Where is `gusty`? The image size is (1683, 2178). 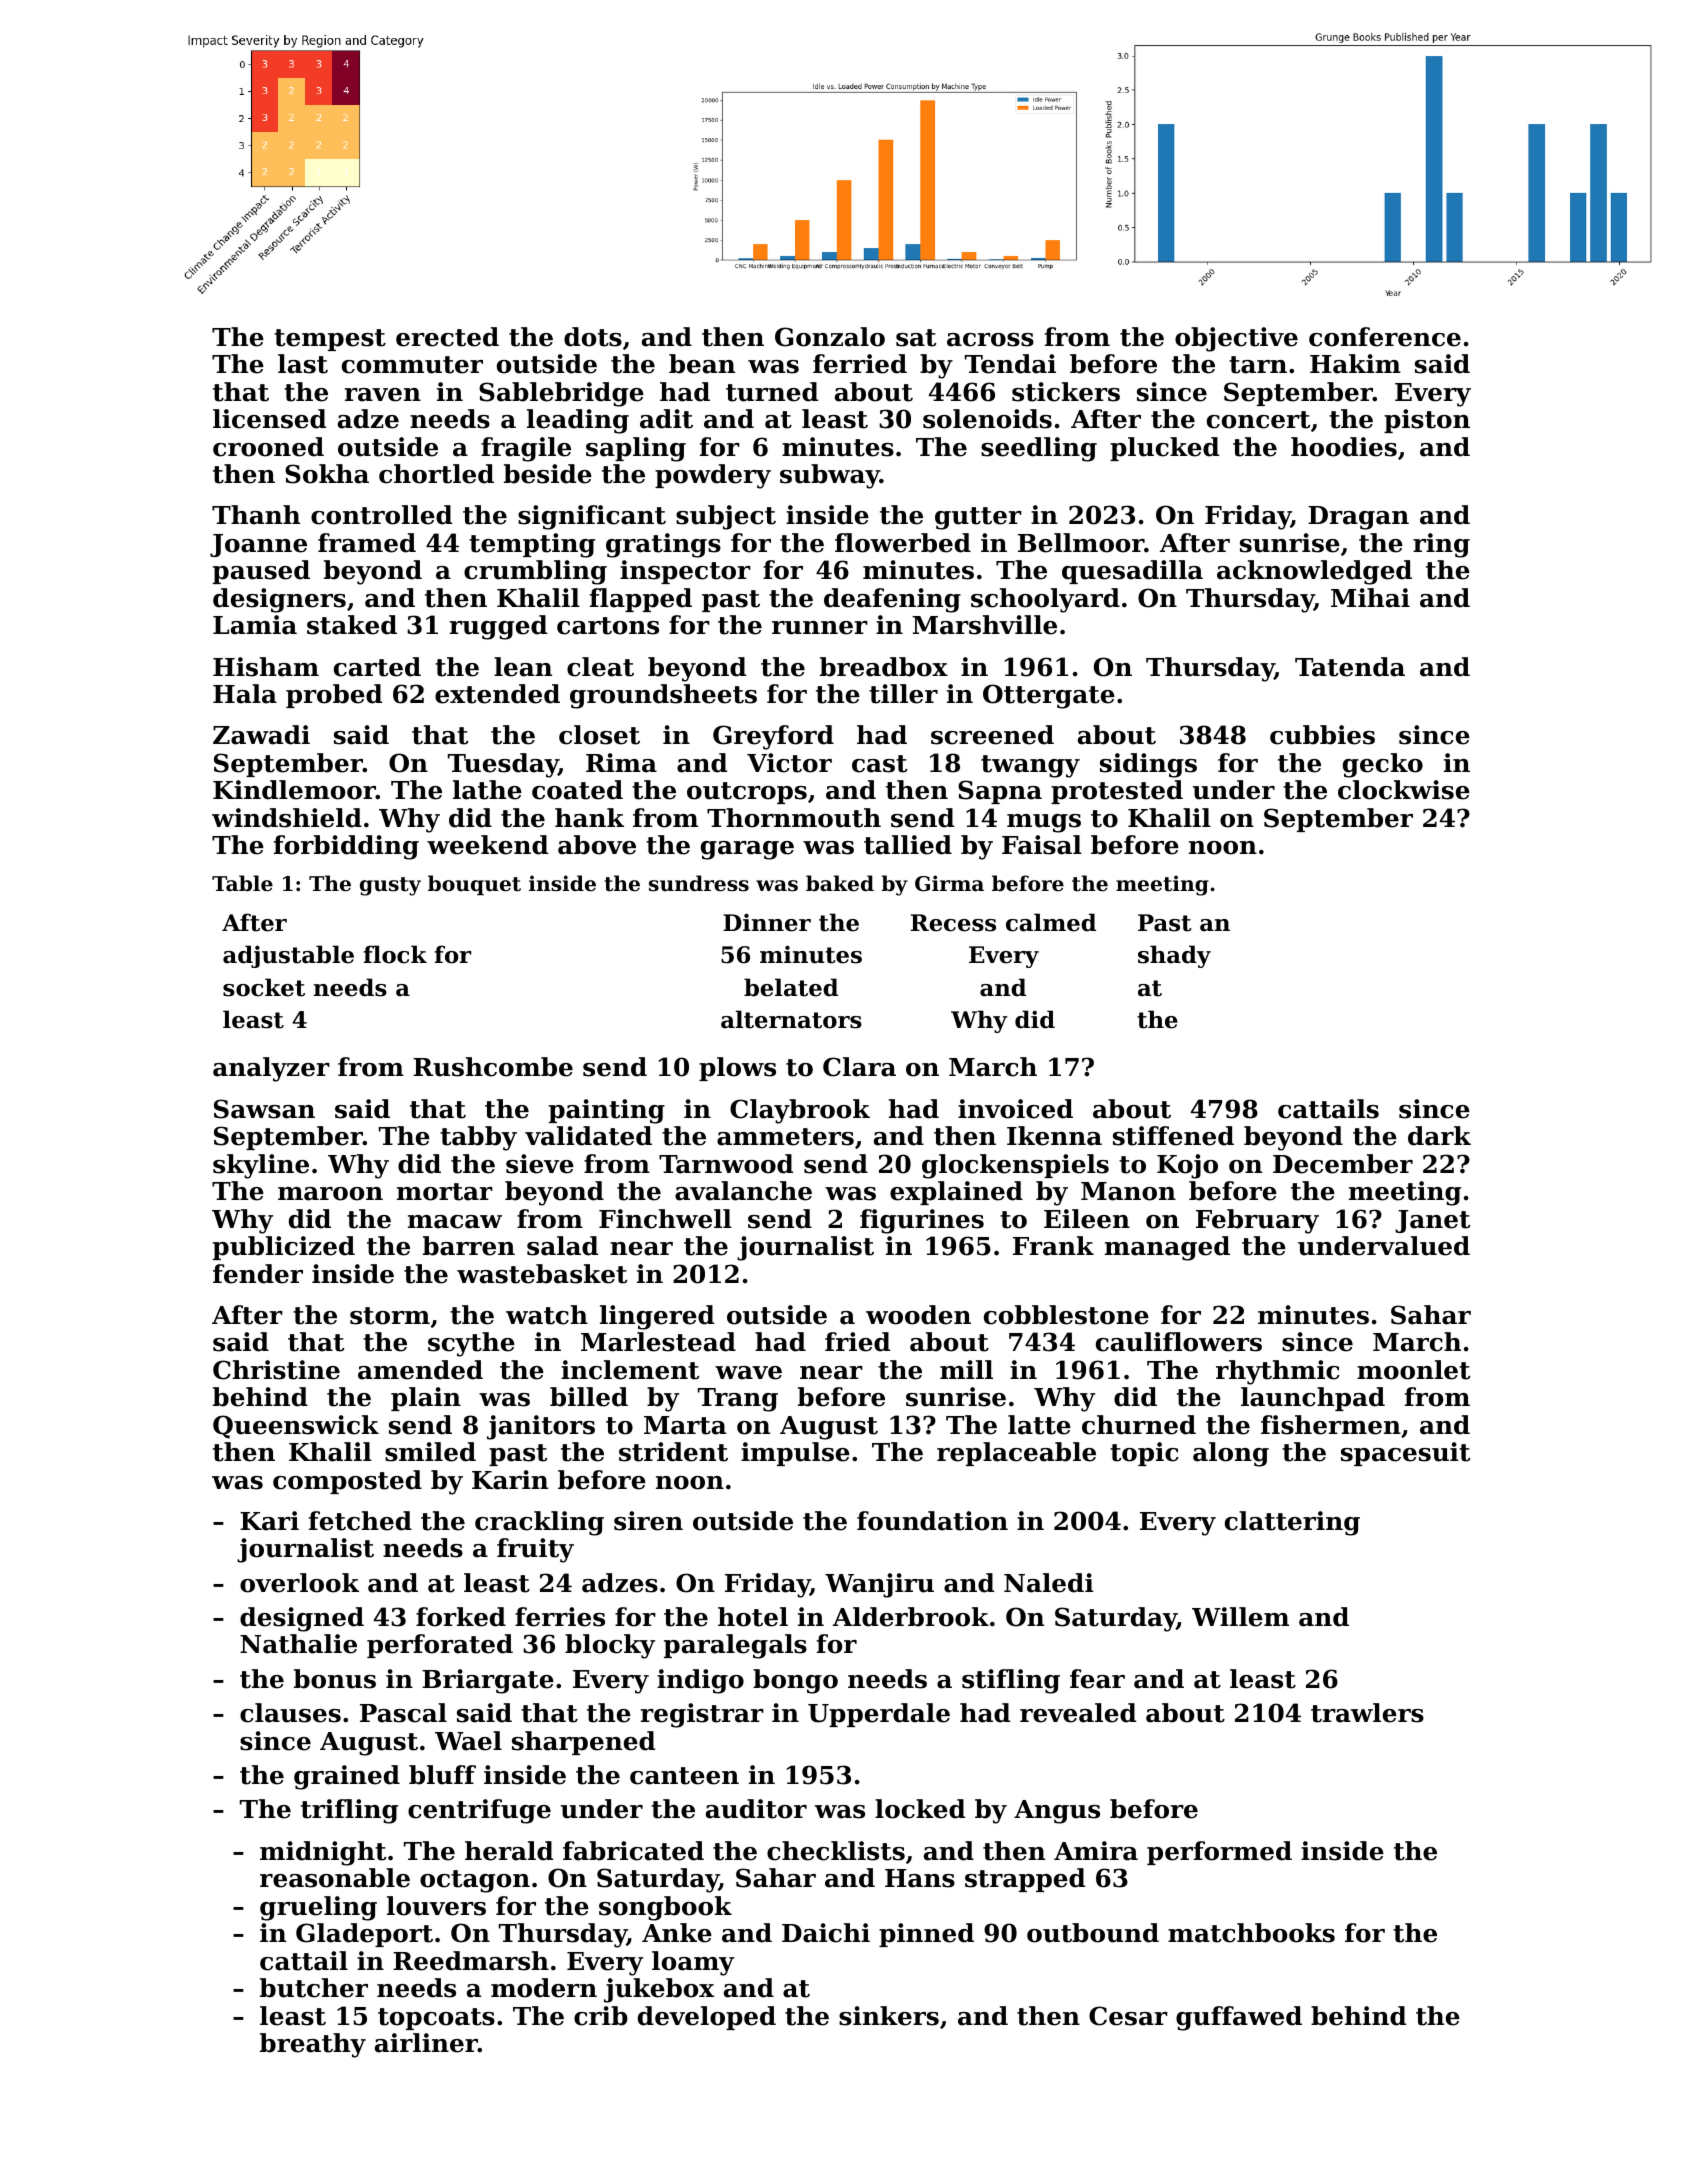
gusty is located at coordinates (390, 886).
